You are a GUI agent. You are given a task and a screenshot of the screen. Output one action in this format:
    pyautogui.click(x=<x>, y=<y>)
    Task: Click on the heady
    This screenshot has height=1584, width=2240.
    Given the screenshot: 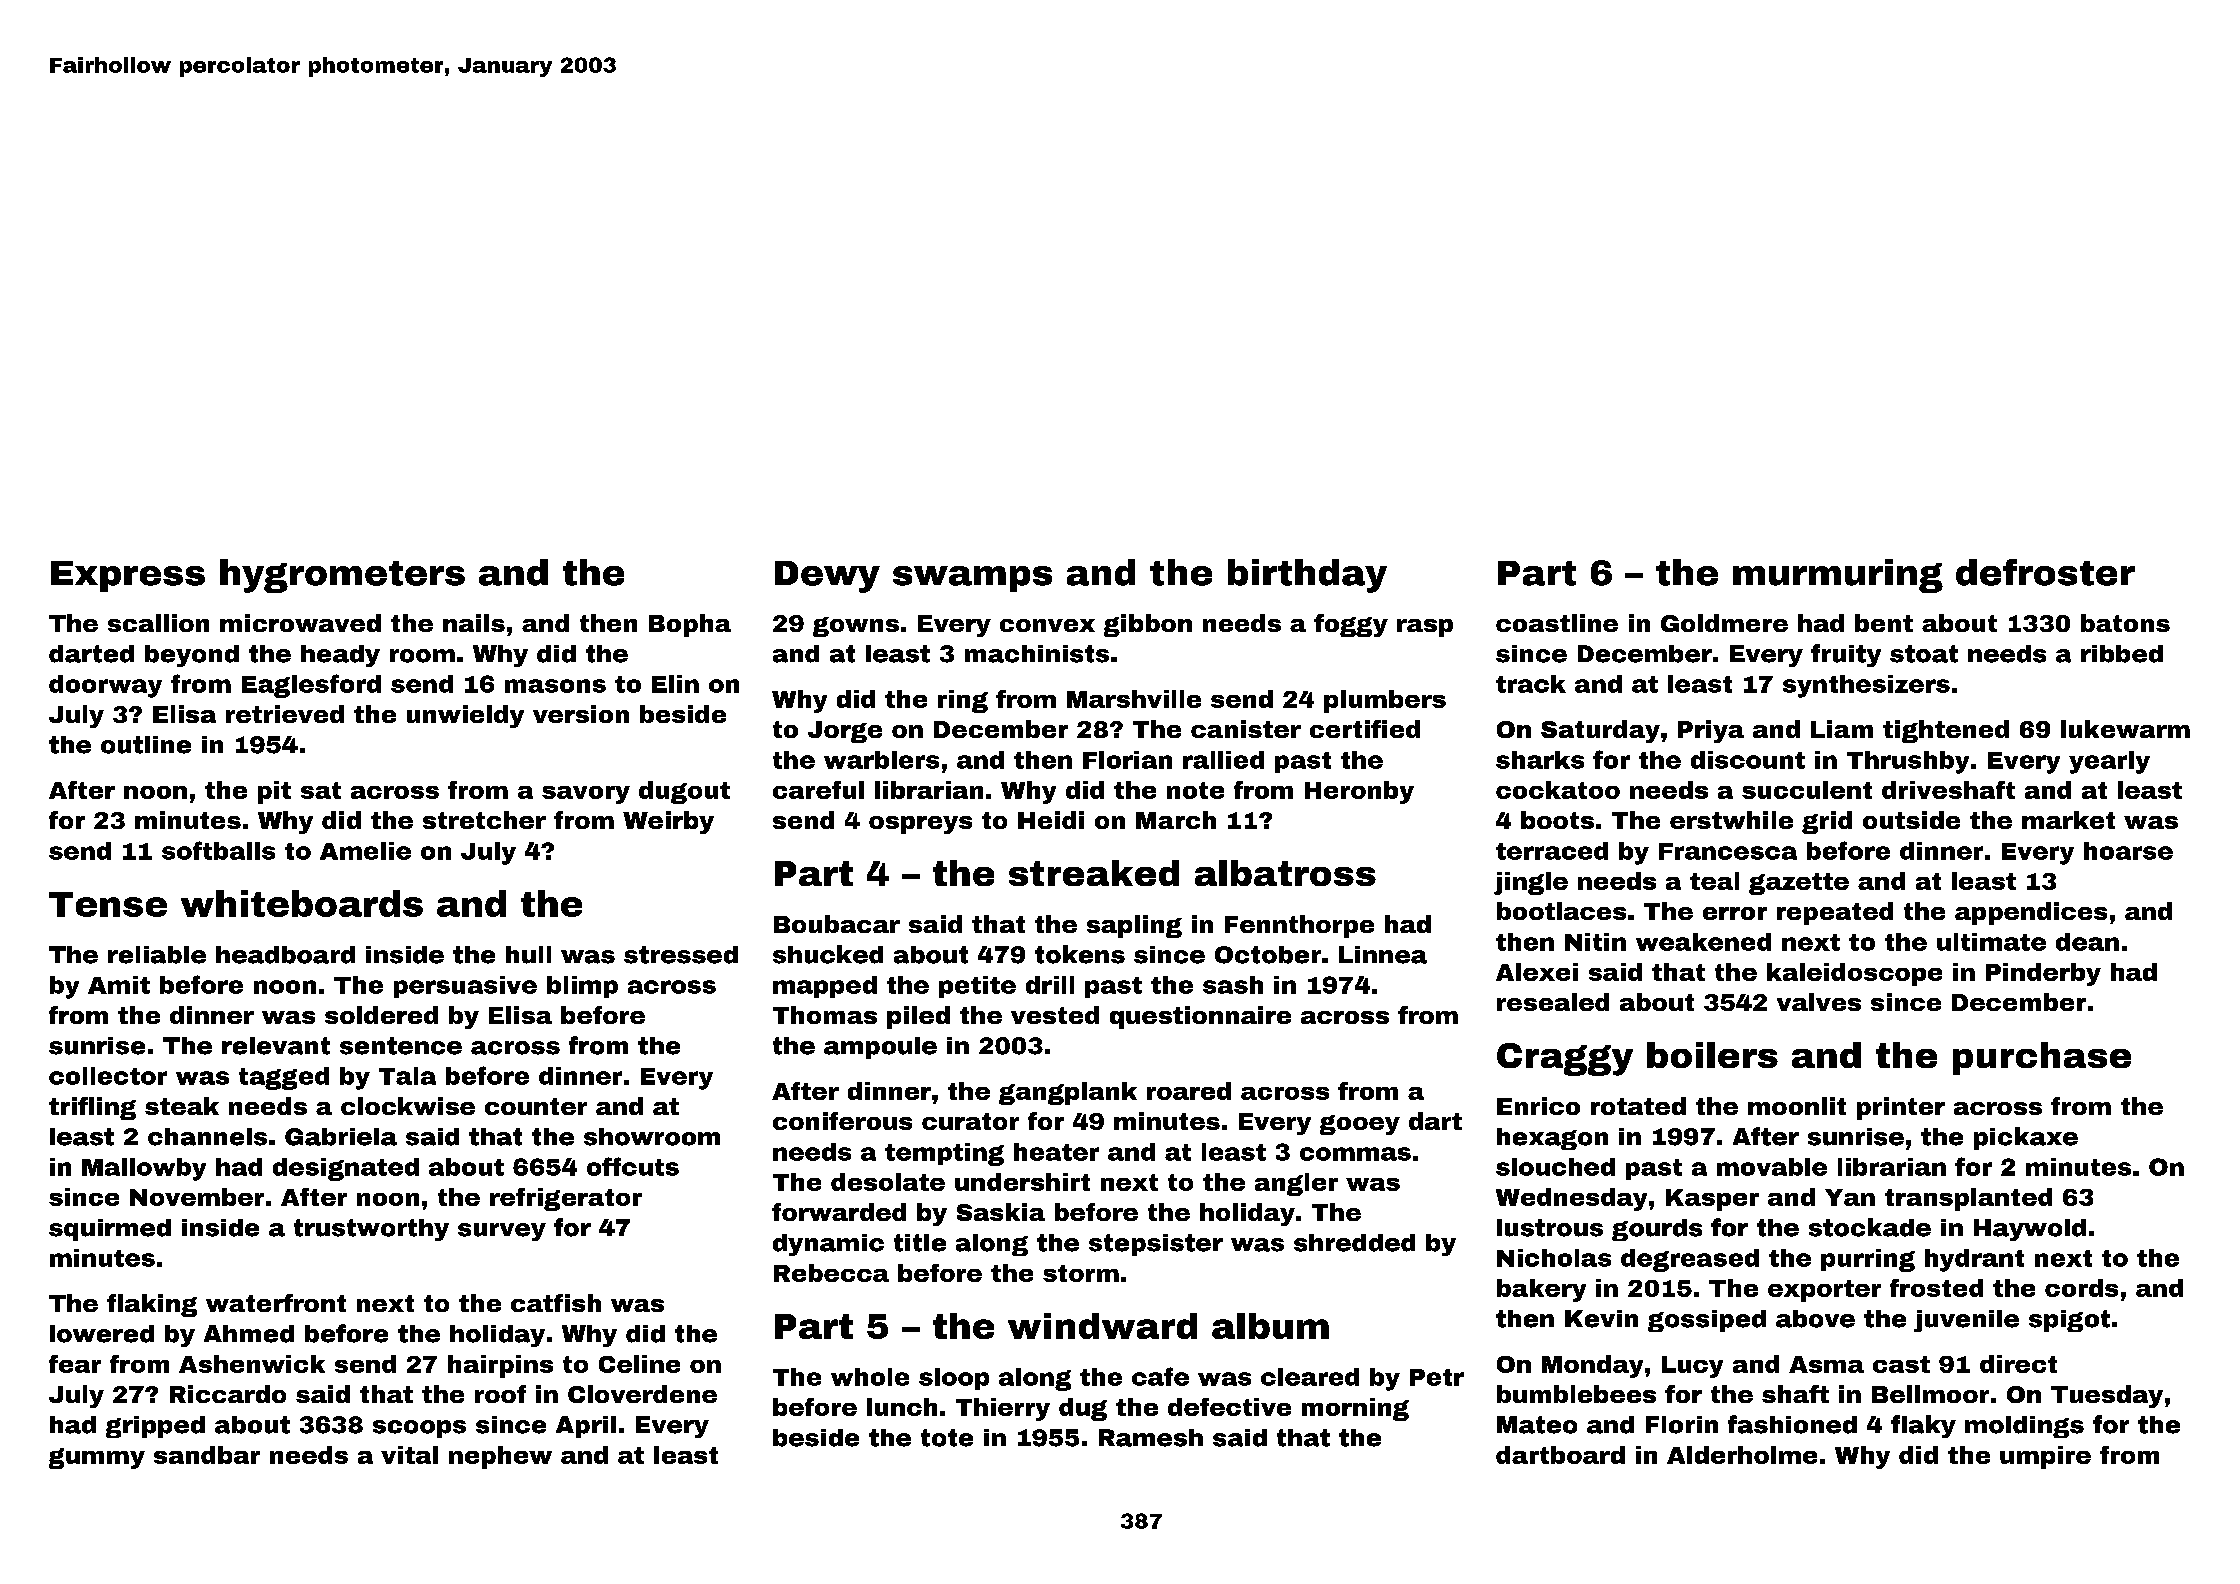 What is the action you would take?
    pyautogui.click(x=340, y=656)
